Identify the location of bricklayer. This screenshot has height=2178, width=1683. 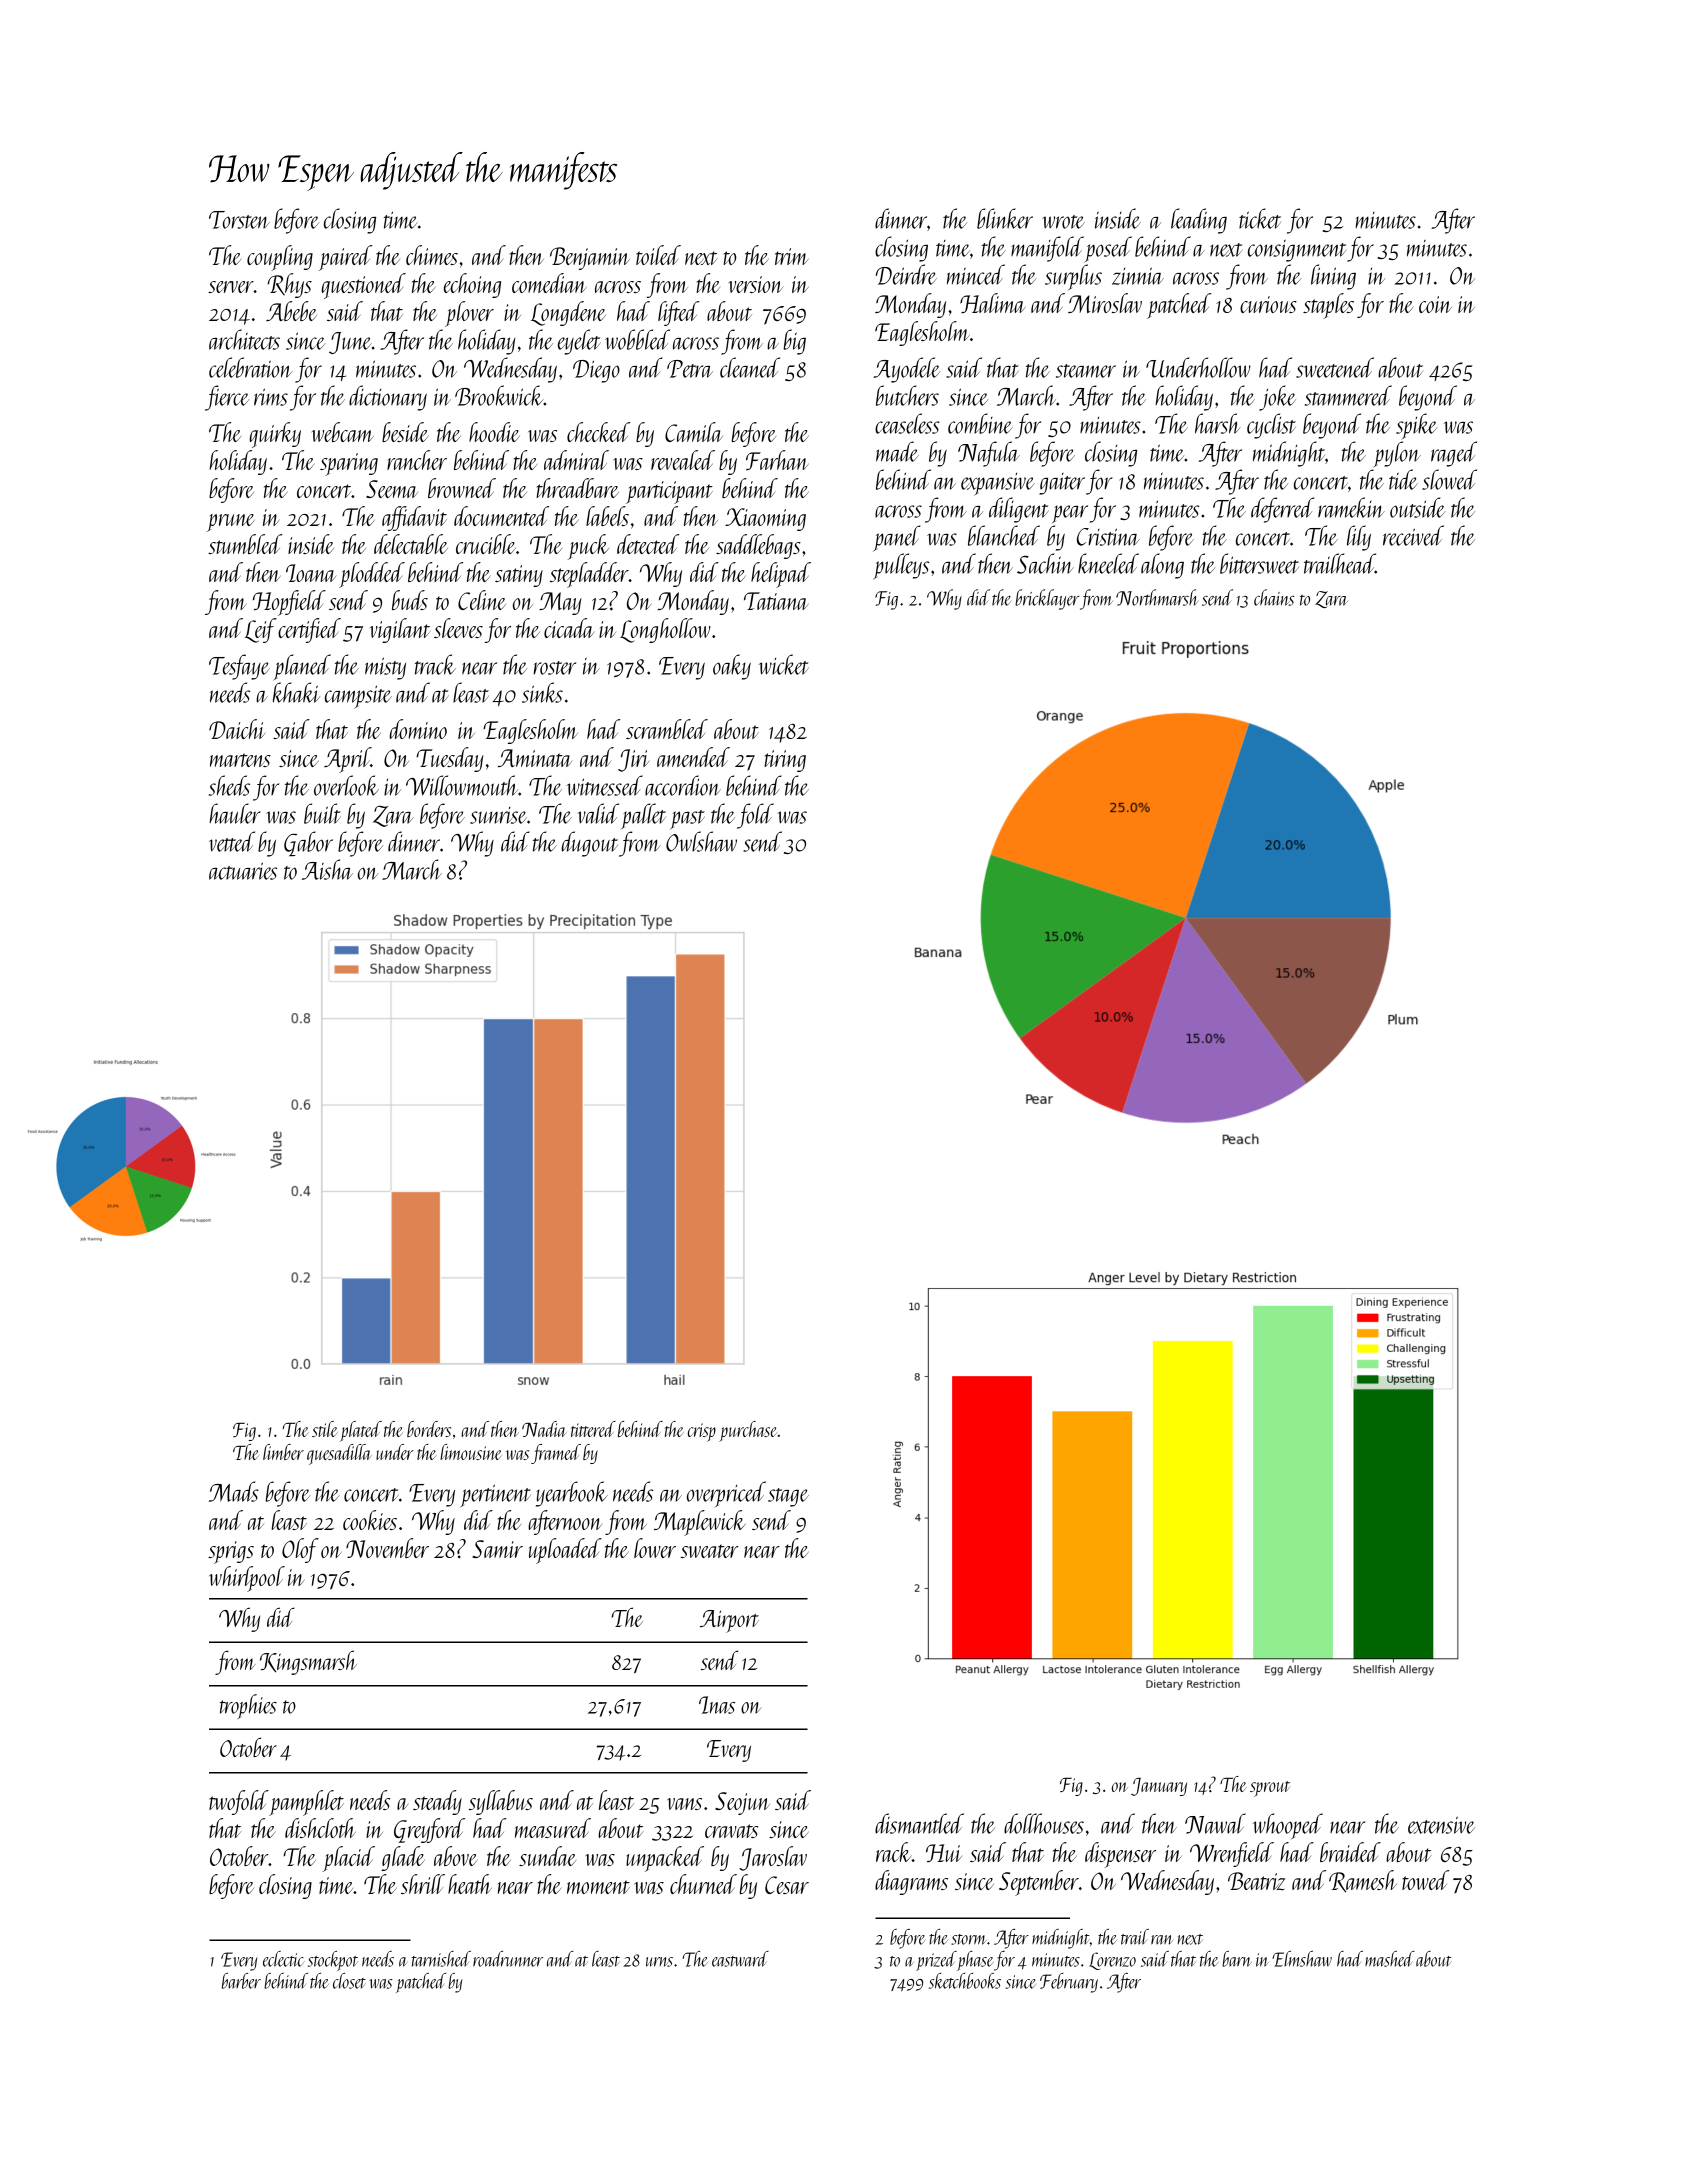
(1047, 599).
